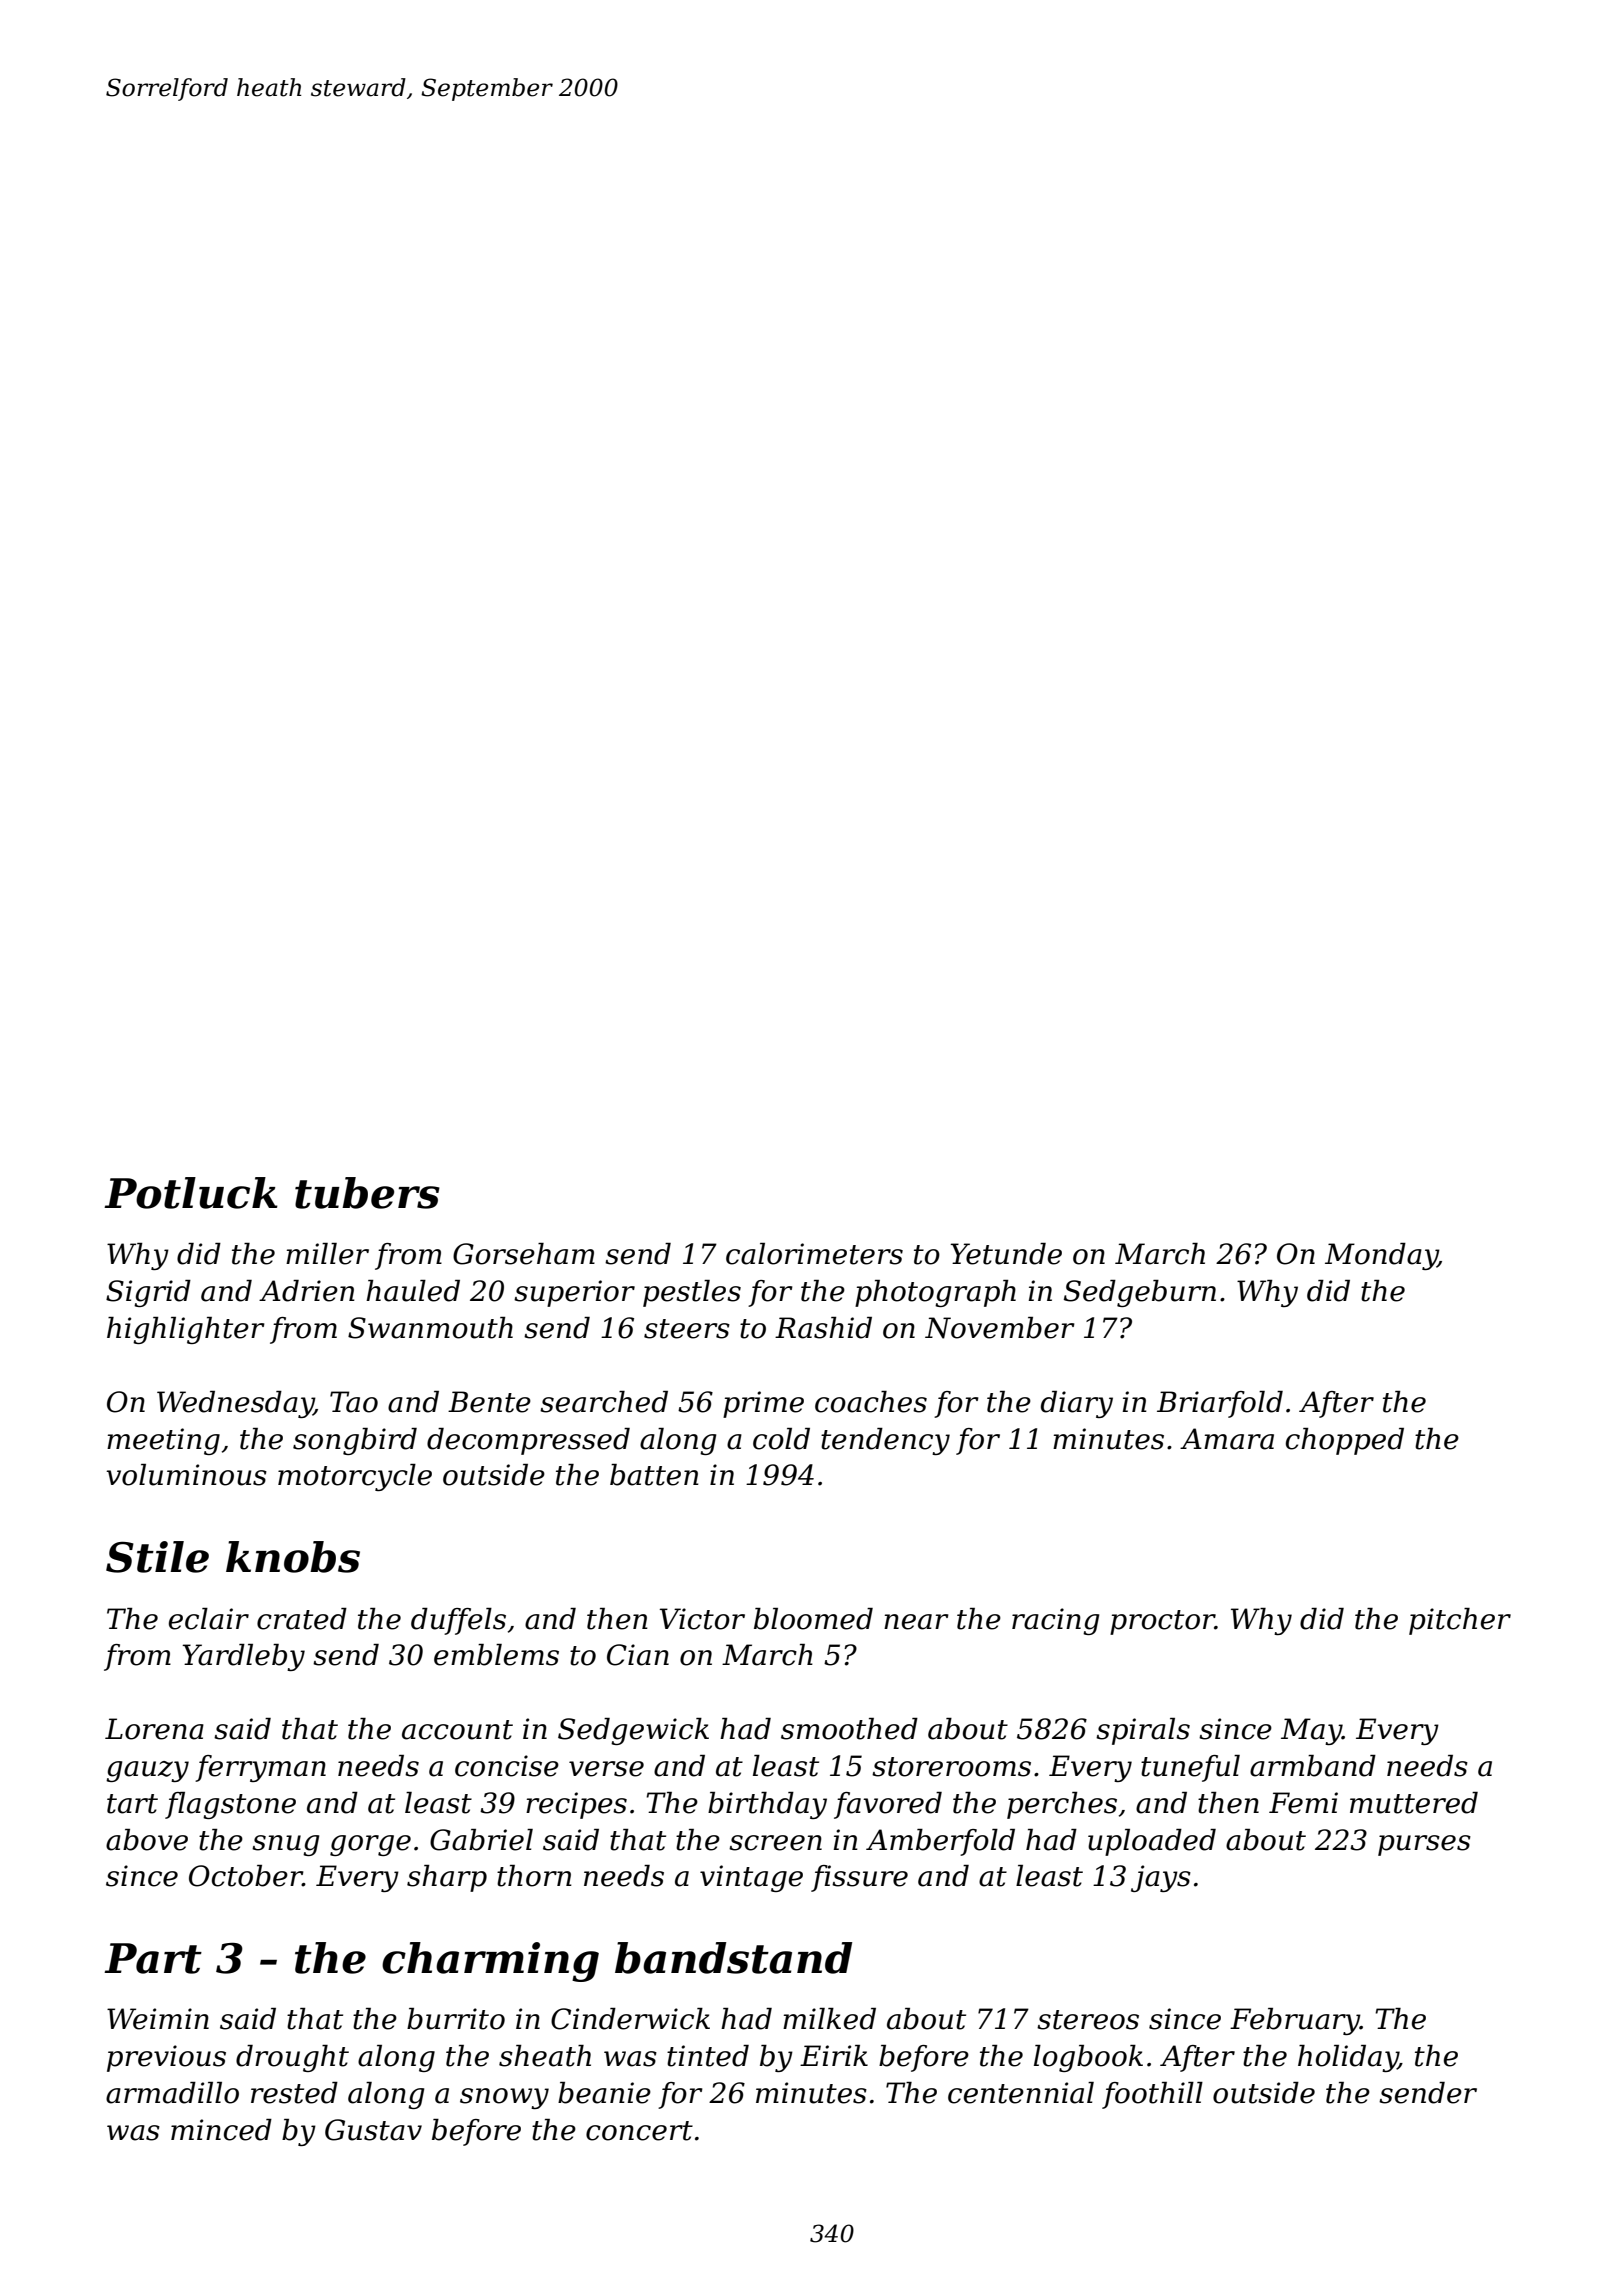 Image resolution: width=1620 pixels, height=2292 pixels. What do you see at coordinates (1311, 1731) in the screenshot?
I see `May` at bounding box center [1311, 1731].
